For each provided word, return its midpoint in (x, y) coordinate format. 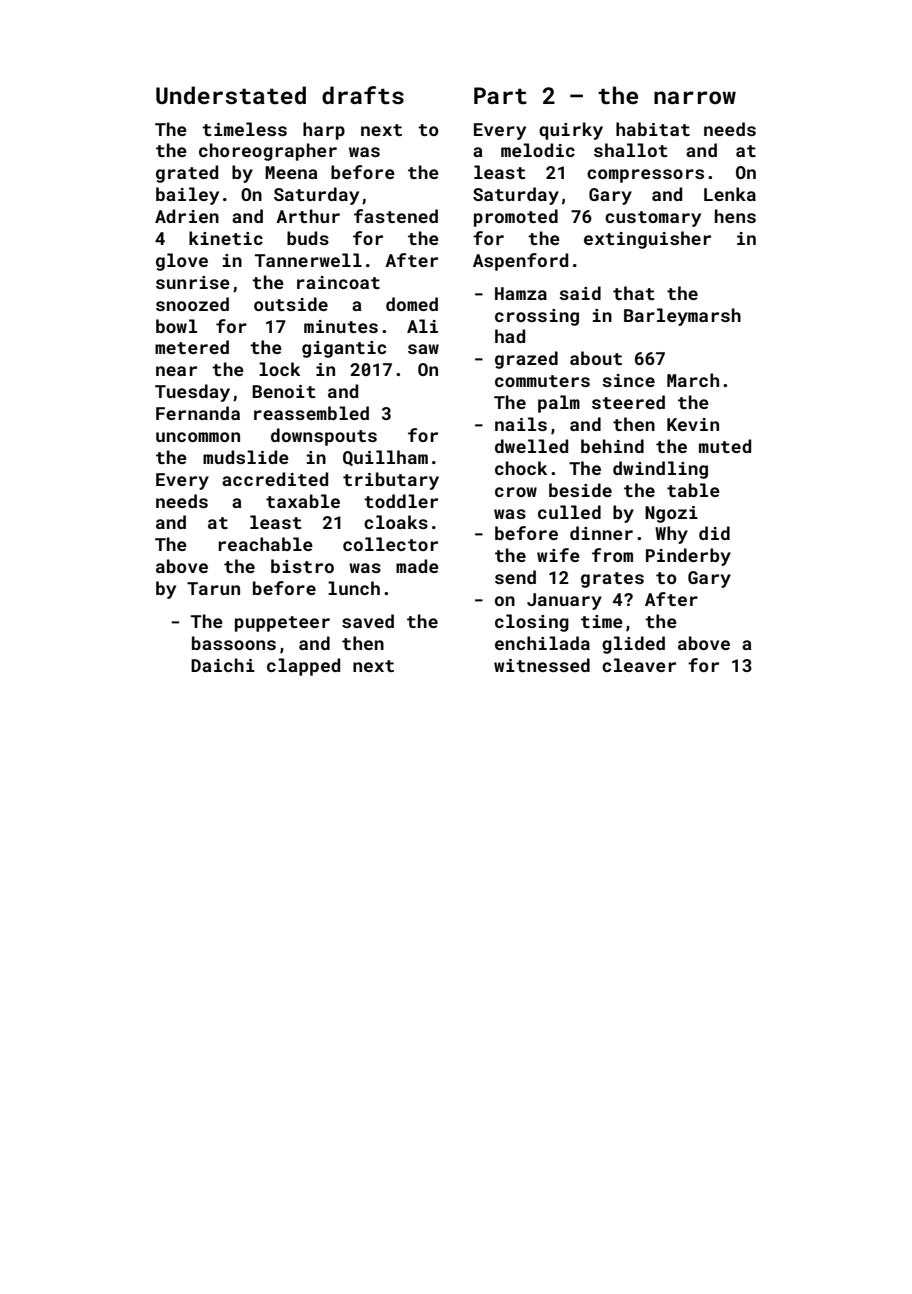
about (596, 358)
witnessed (542, 665)
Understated (231, 95)
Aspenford (520, 262)
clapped (303, 667)
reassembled (311, 413)
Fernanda (198, 413)
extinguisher (647, 240)
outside (291, 304)
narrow (695, 97)
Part (500, 95)
